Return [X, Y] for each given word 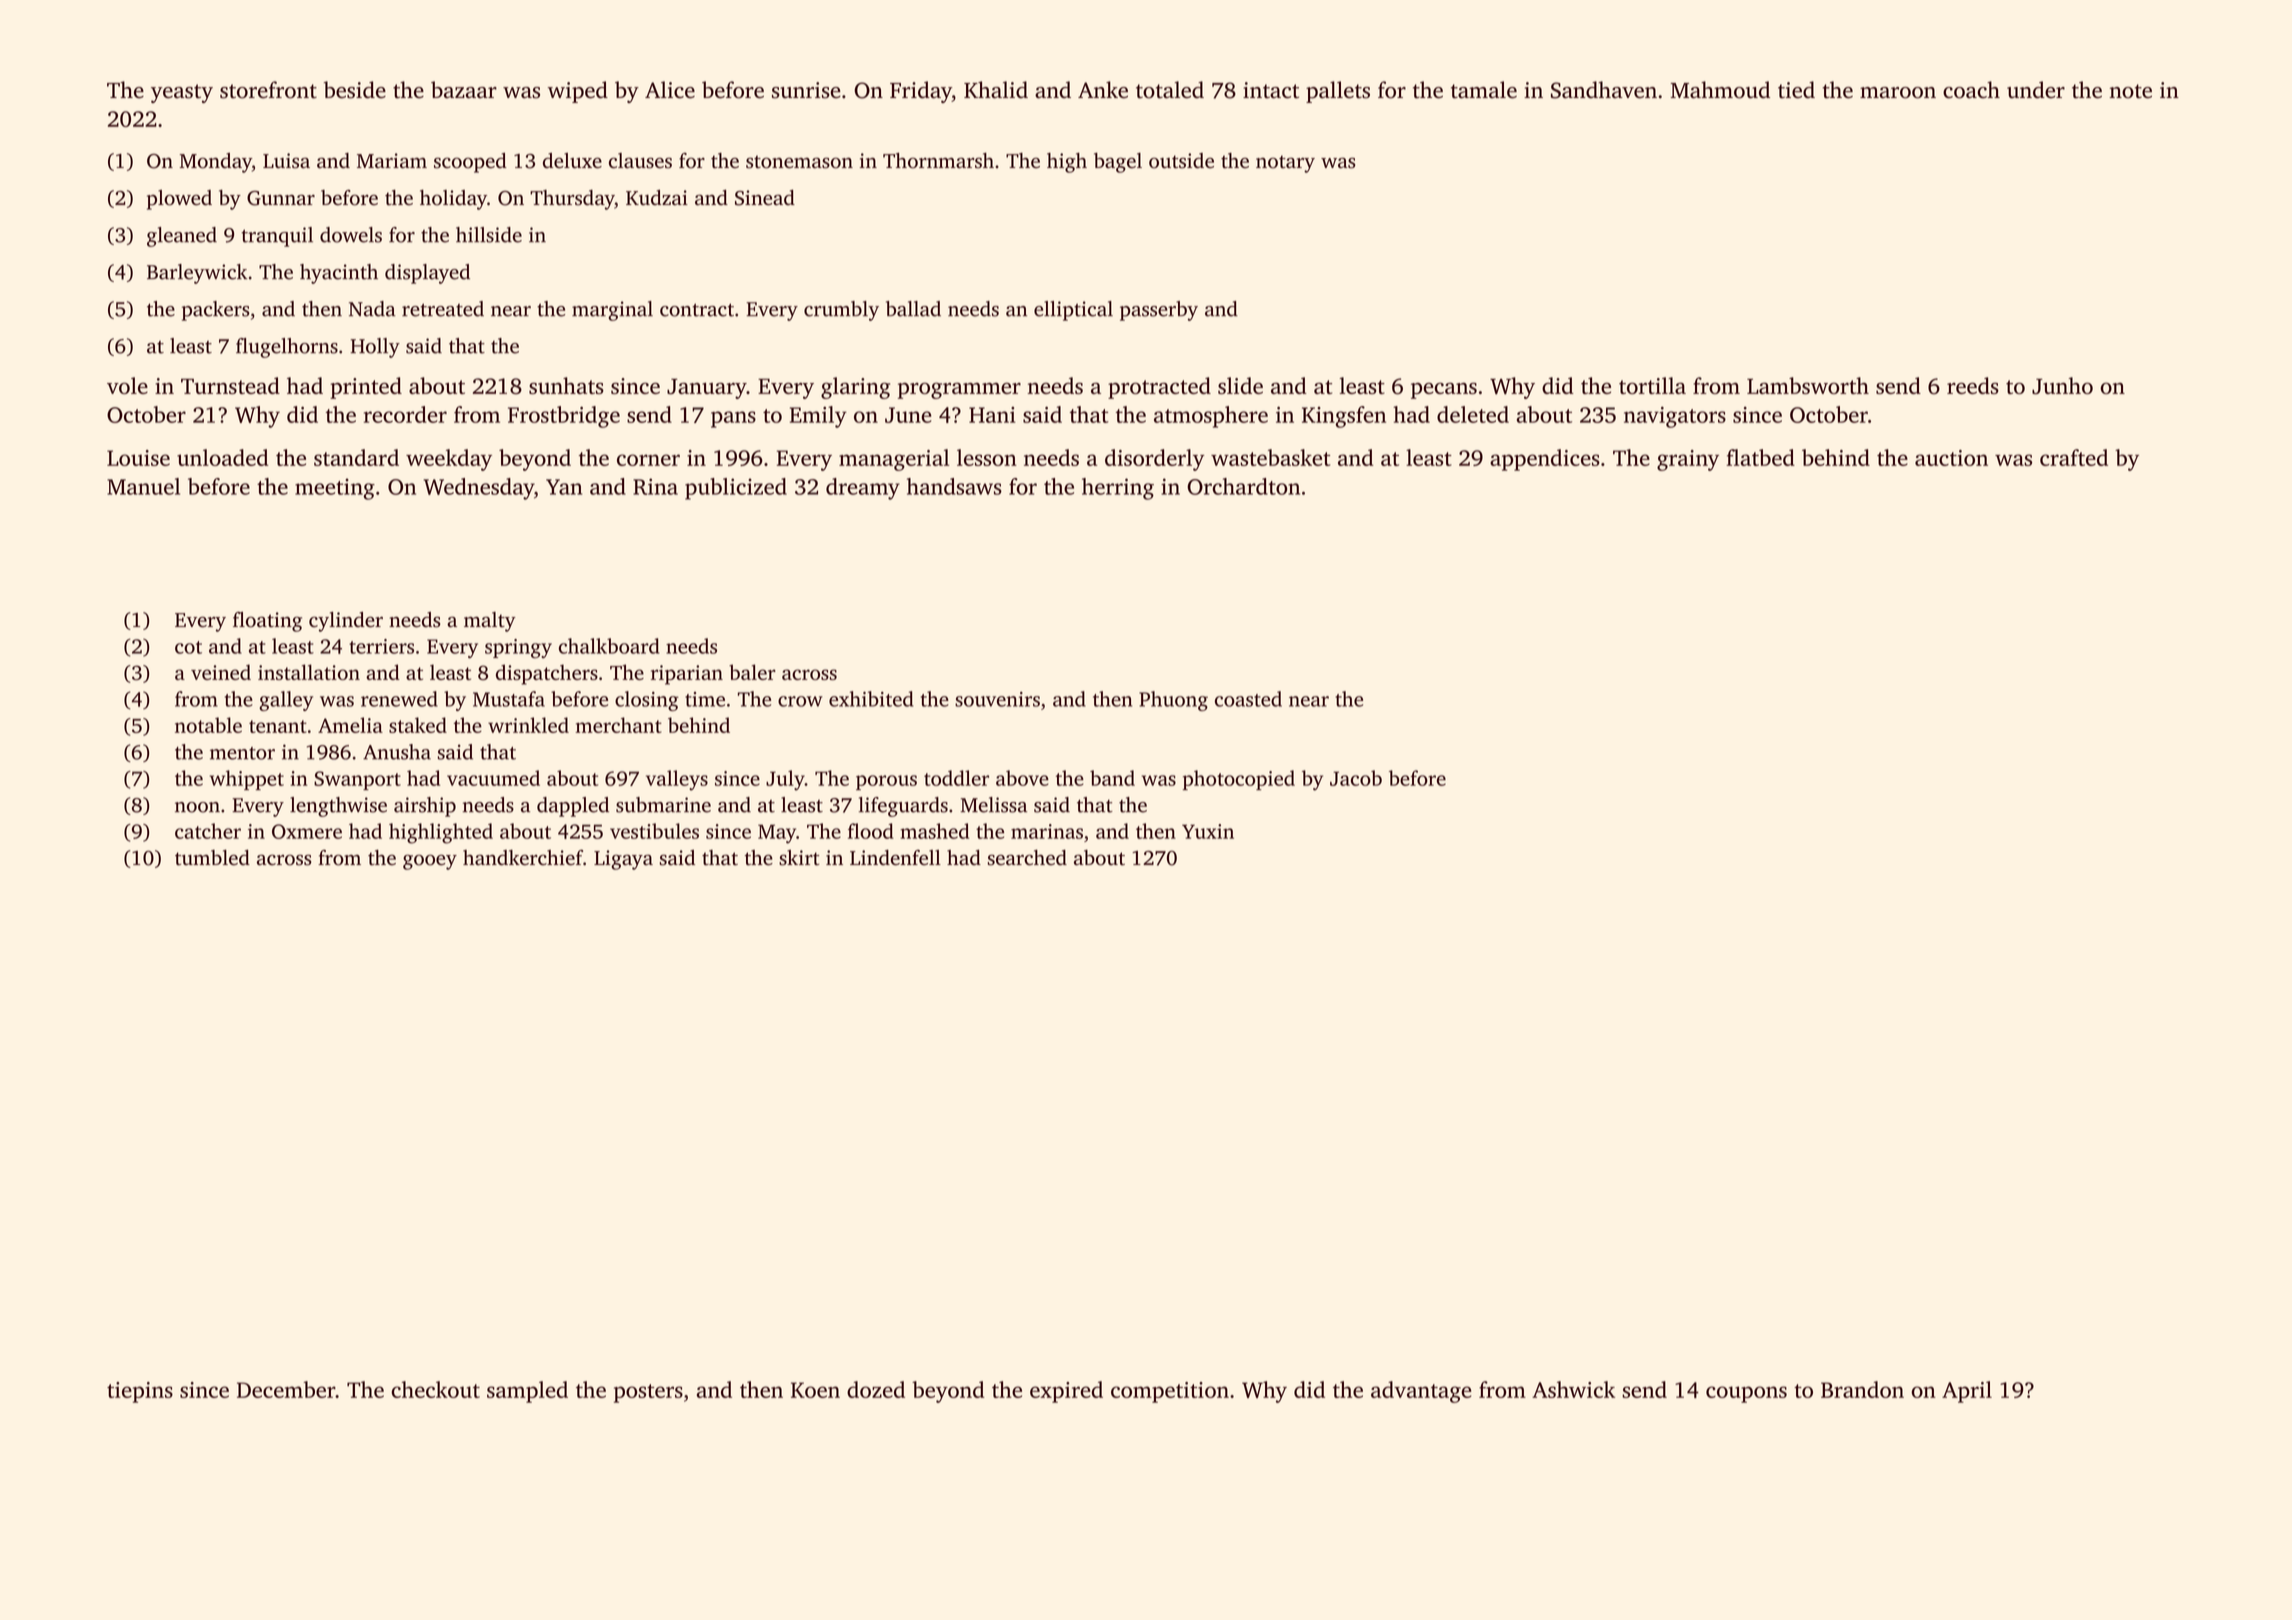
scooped [470, 163]
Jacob [1356, 778]
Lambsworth [1808, 385]
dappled [573, 807]
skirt [799, 858]
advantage [1421, 1392]
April [1967, 1392]
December [286, 1389]
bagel [1118, 163]
